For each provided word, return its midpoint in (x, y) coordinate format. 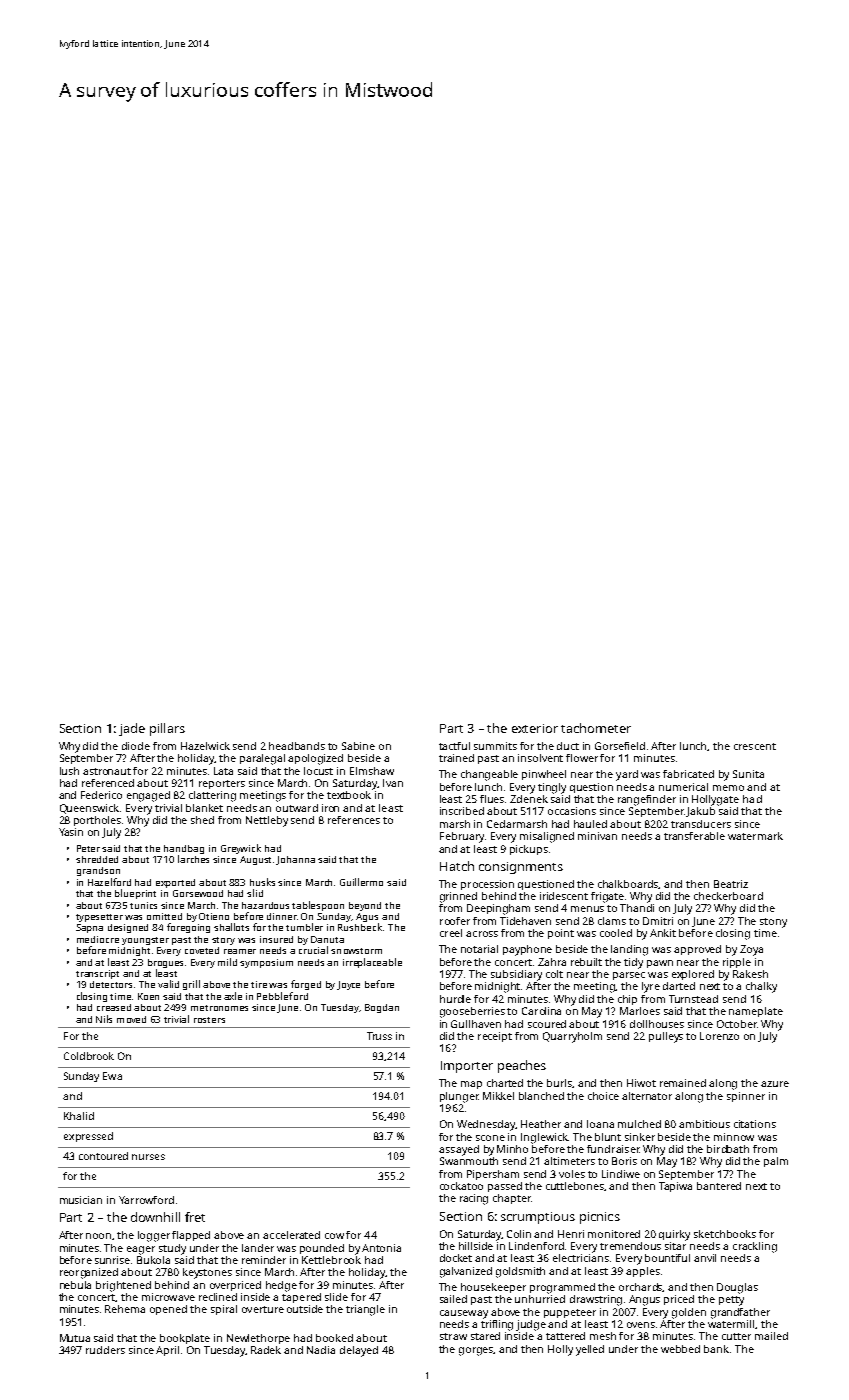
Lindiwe (621, 1174)
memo (728, 788)
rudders (105, 1350)
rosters (209, 1020)
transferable (694, 836)
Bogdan (382, 1008)
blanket (204, 808)
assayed (459, 1150)
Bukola (153, 1260)
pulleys (666, 1037)
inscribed (462, 811)
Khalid (79, 1116)
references (354, 820)
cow (334, 1236)
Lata (223, 771)
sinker (640, 1137)
